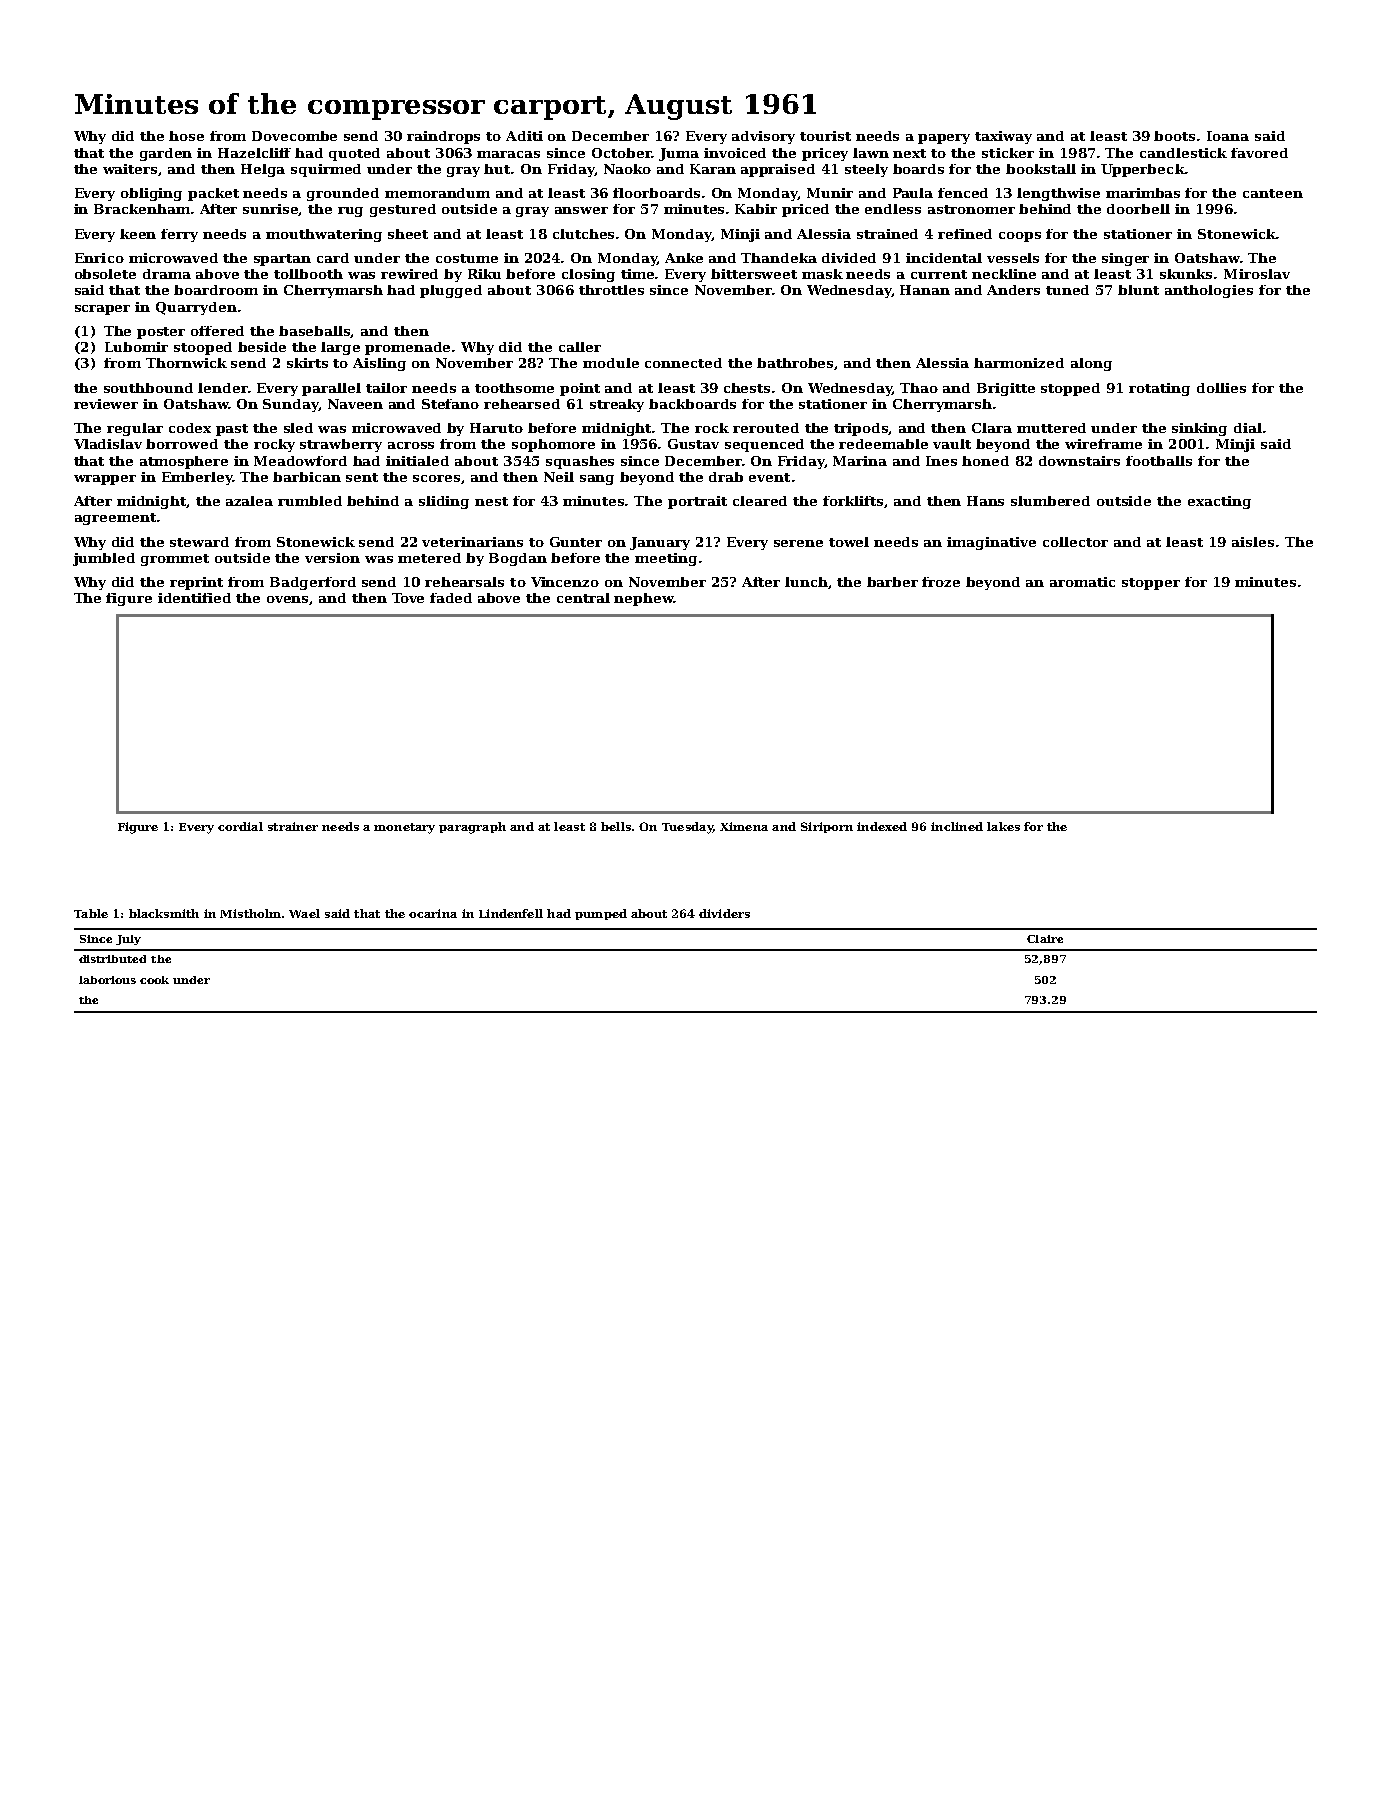  Describe the element at coordinates (825, 136) in the page. I see `tourist` at that location.
